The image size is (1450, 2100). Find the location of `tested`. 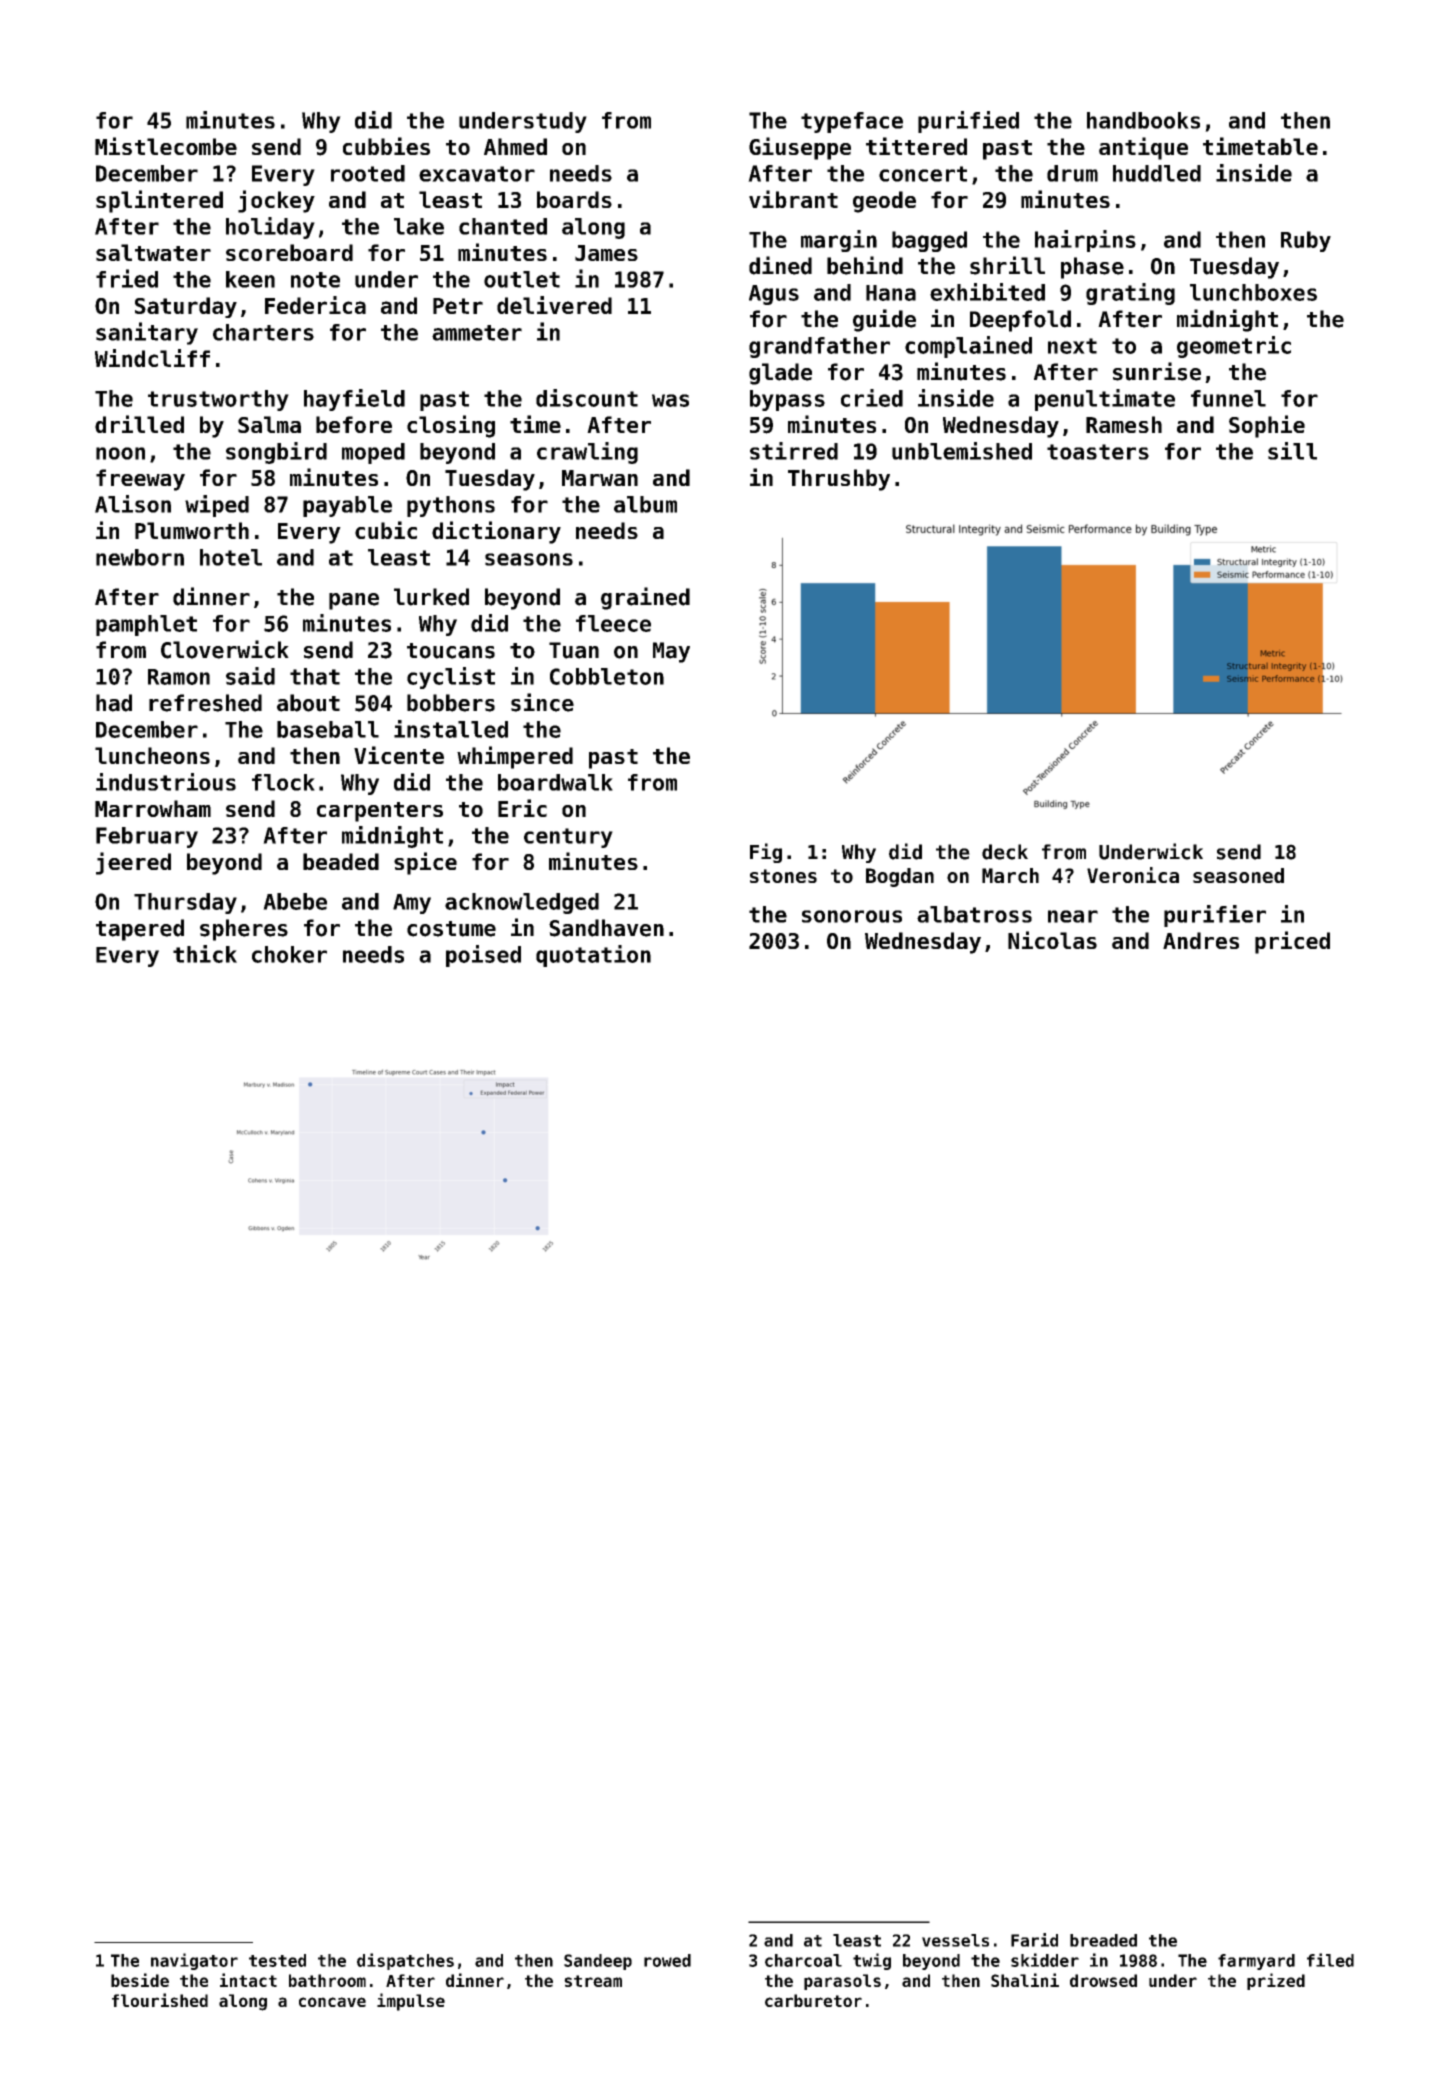

tested is located at coordinates (277, 1960).
